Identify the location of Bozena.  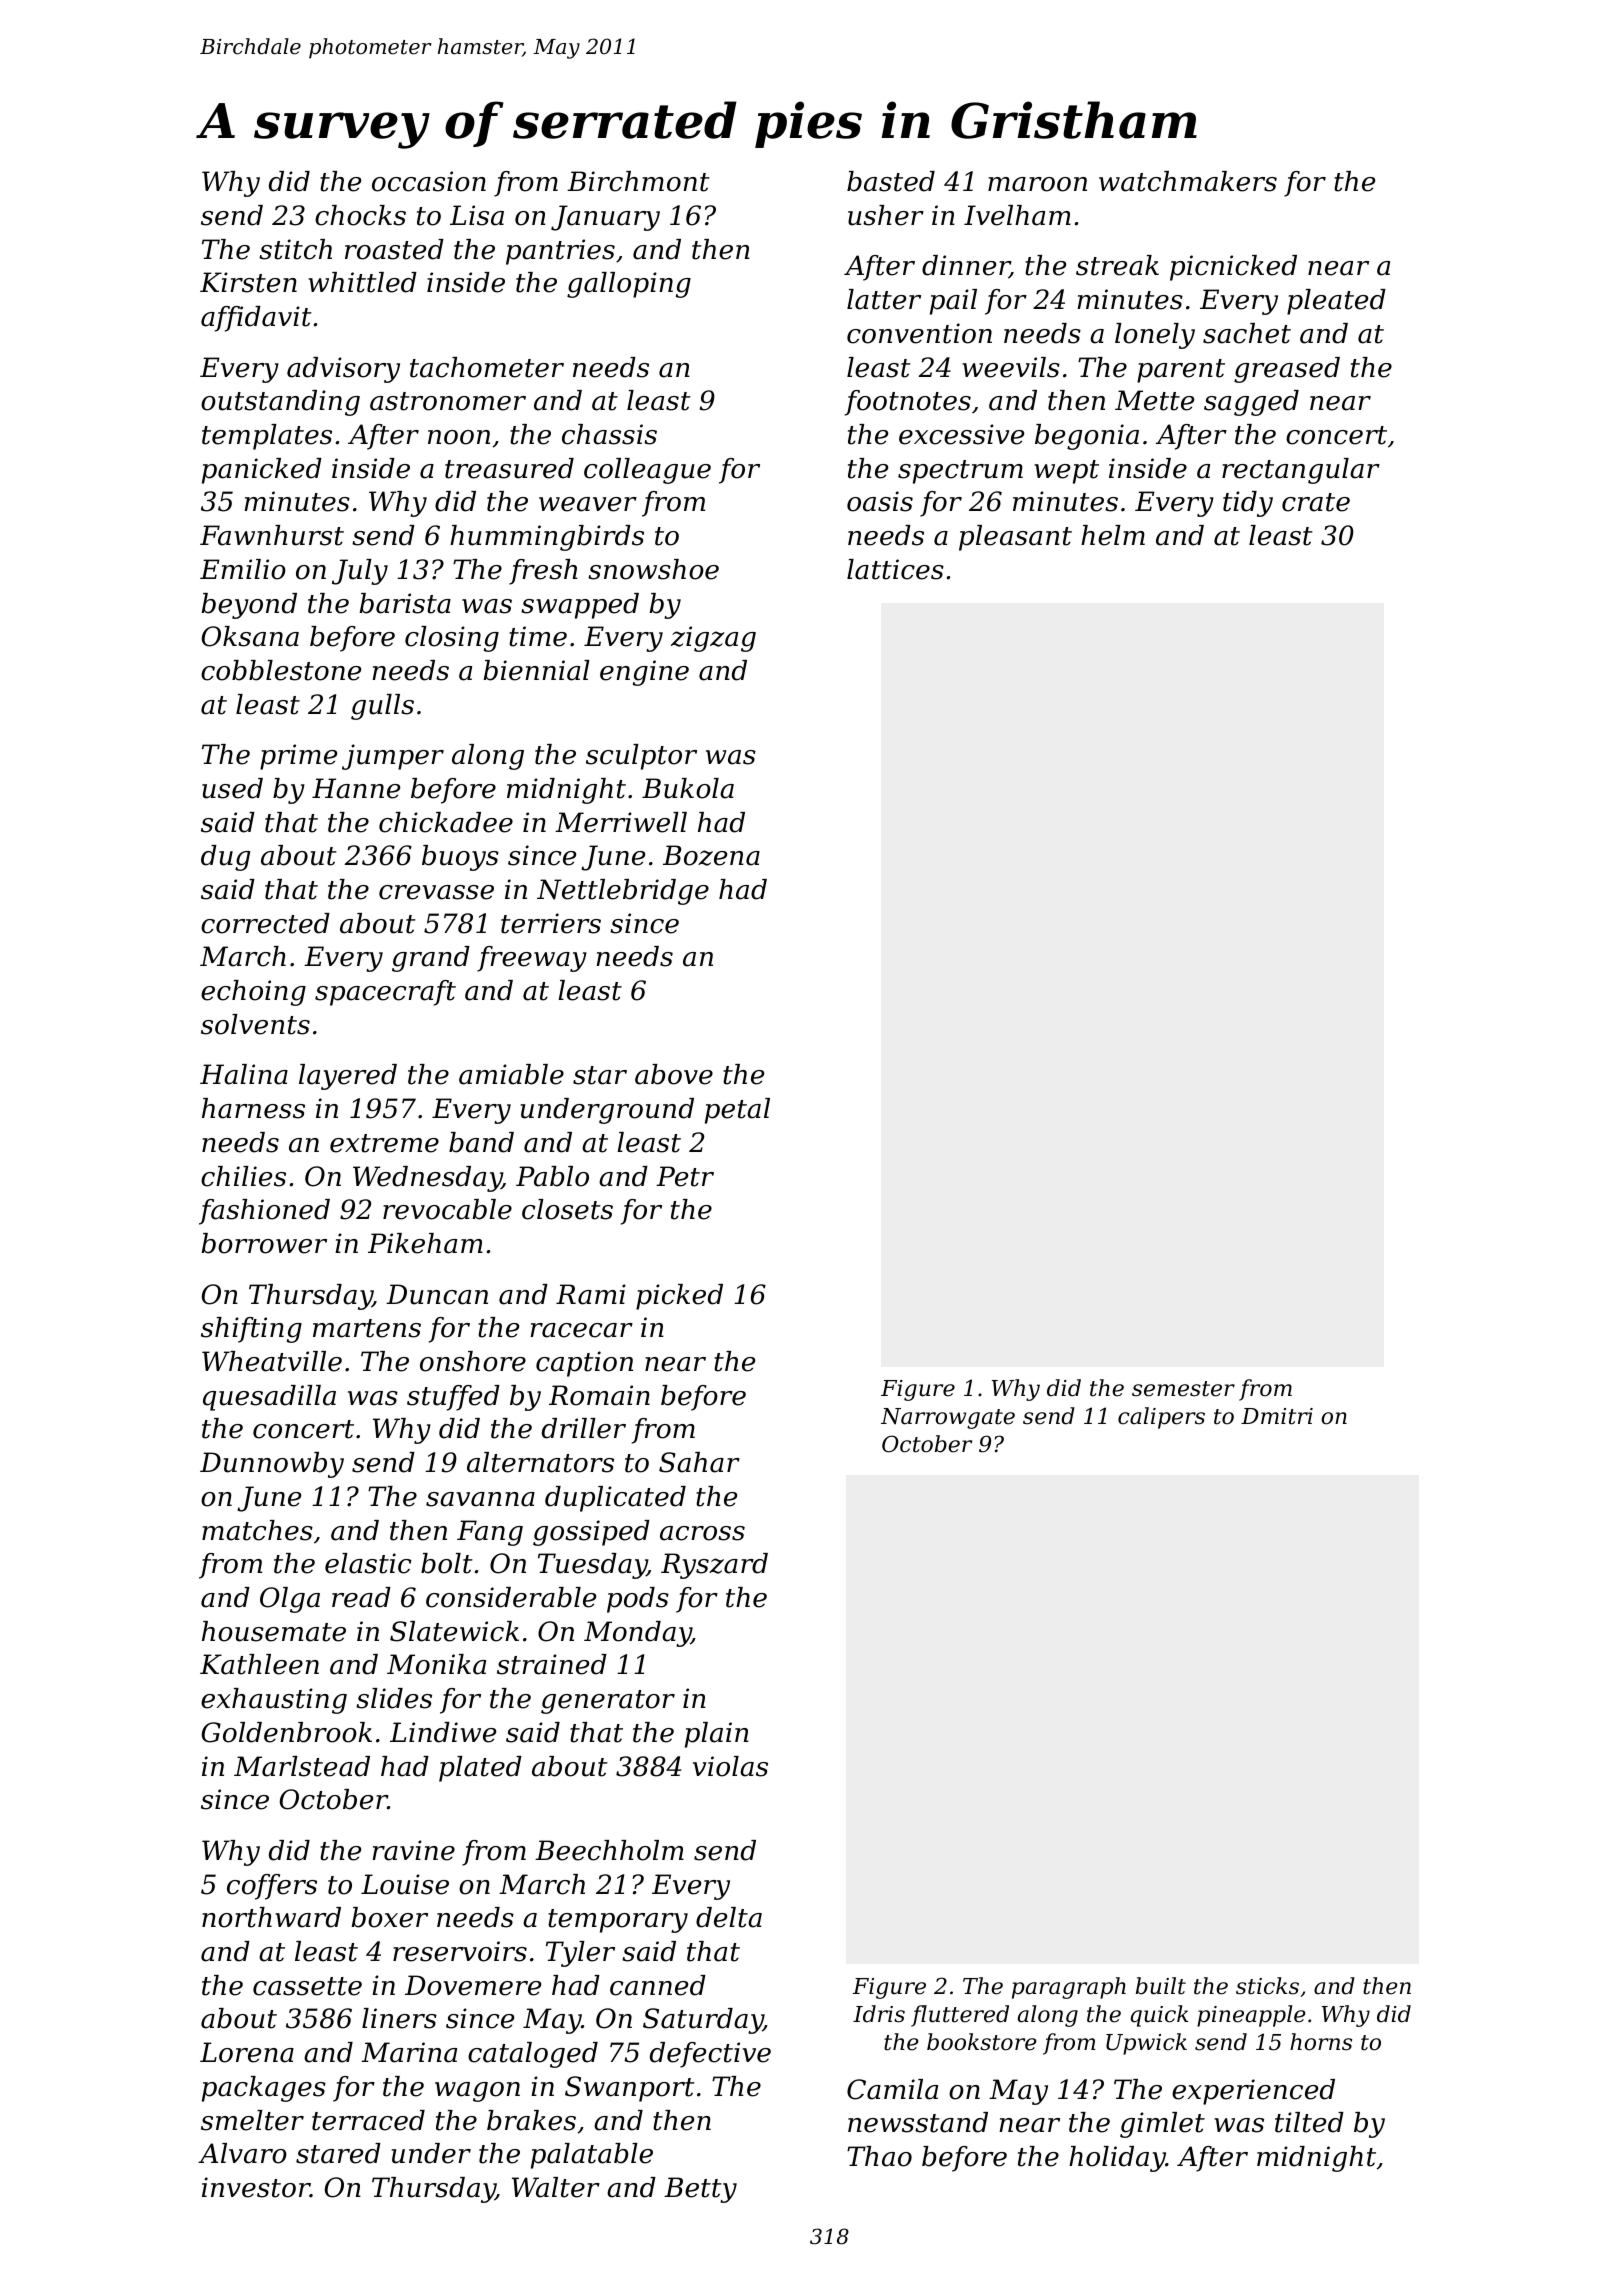
(711, 855).
